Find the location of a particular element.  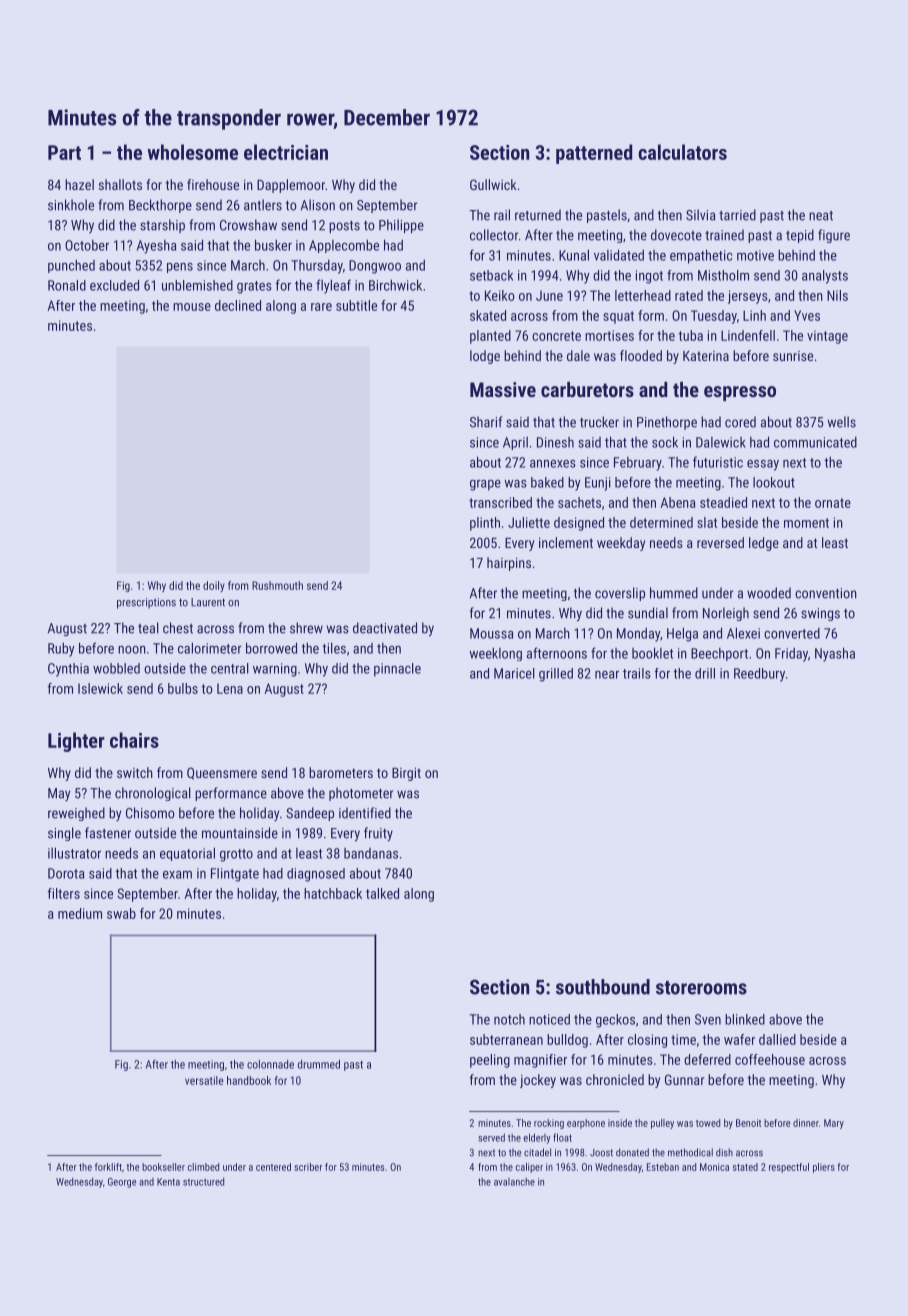

bookseller is located at coordinates (163, 1167).
